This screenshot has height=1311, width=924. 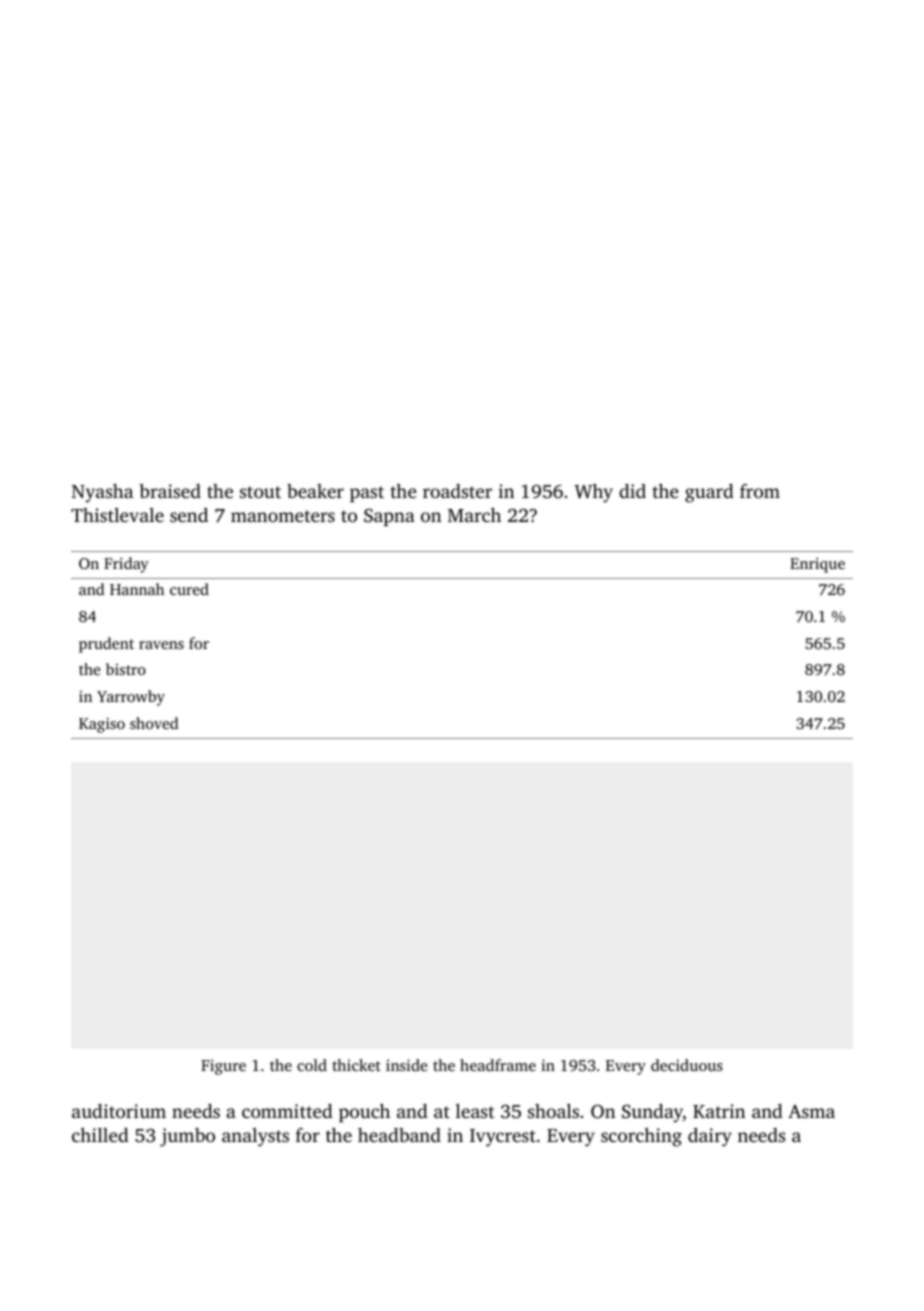 I want to click on Asma, so click(x=811, y=1111).
